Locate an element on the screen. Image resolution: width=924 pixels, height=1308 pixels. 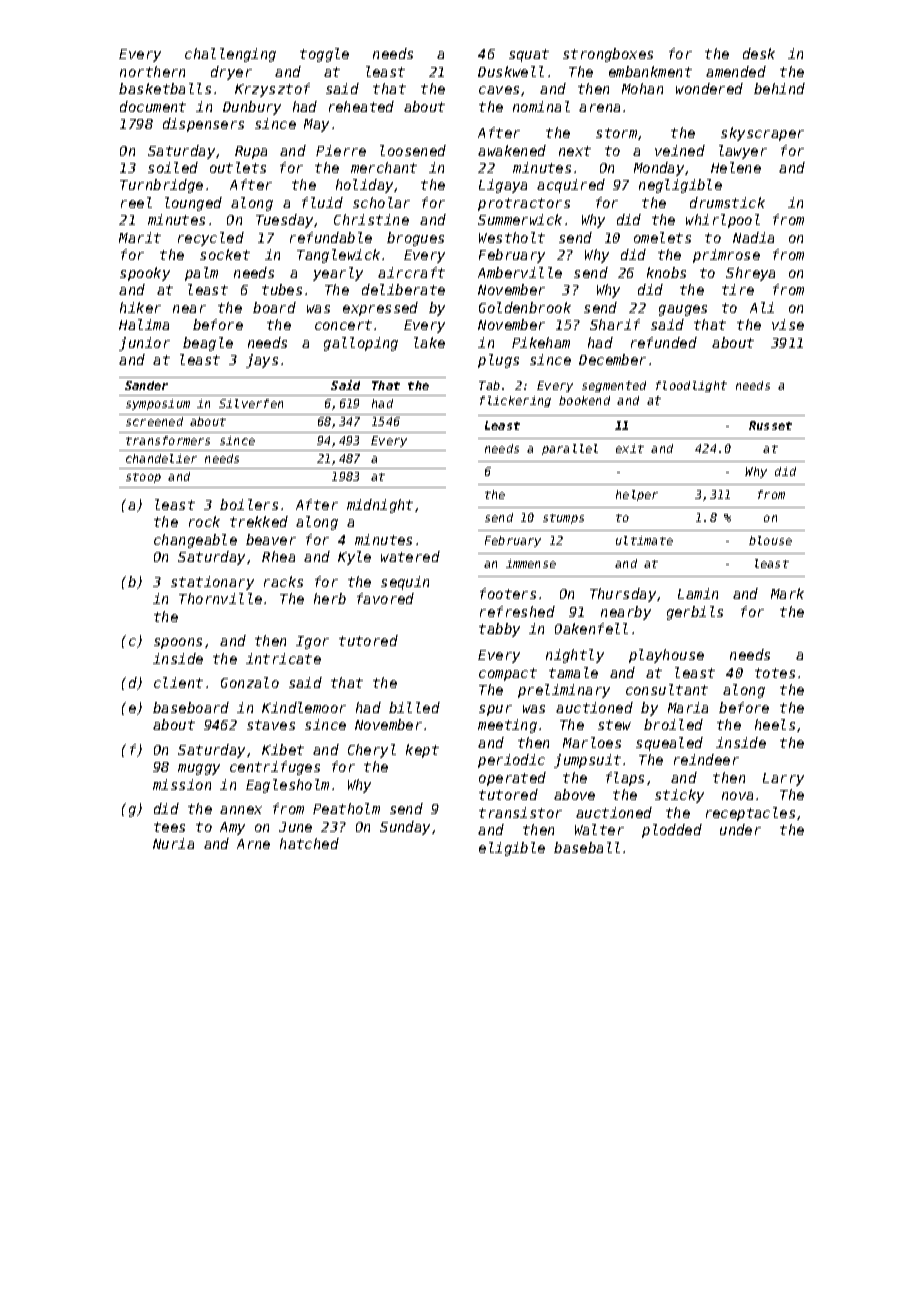
northern is located at coordinates (152, 71).
